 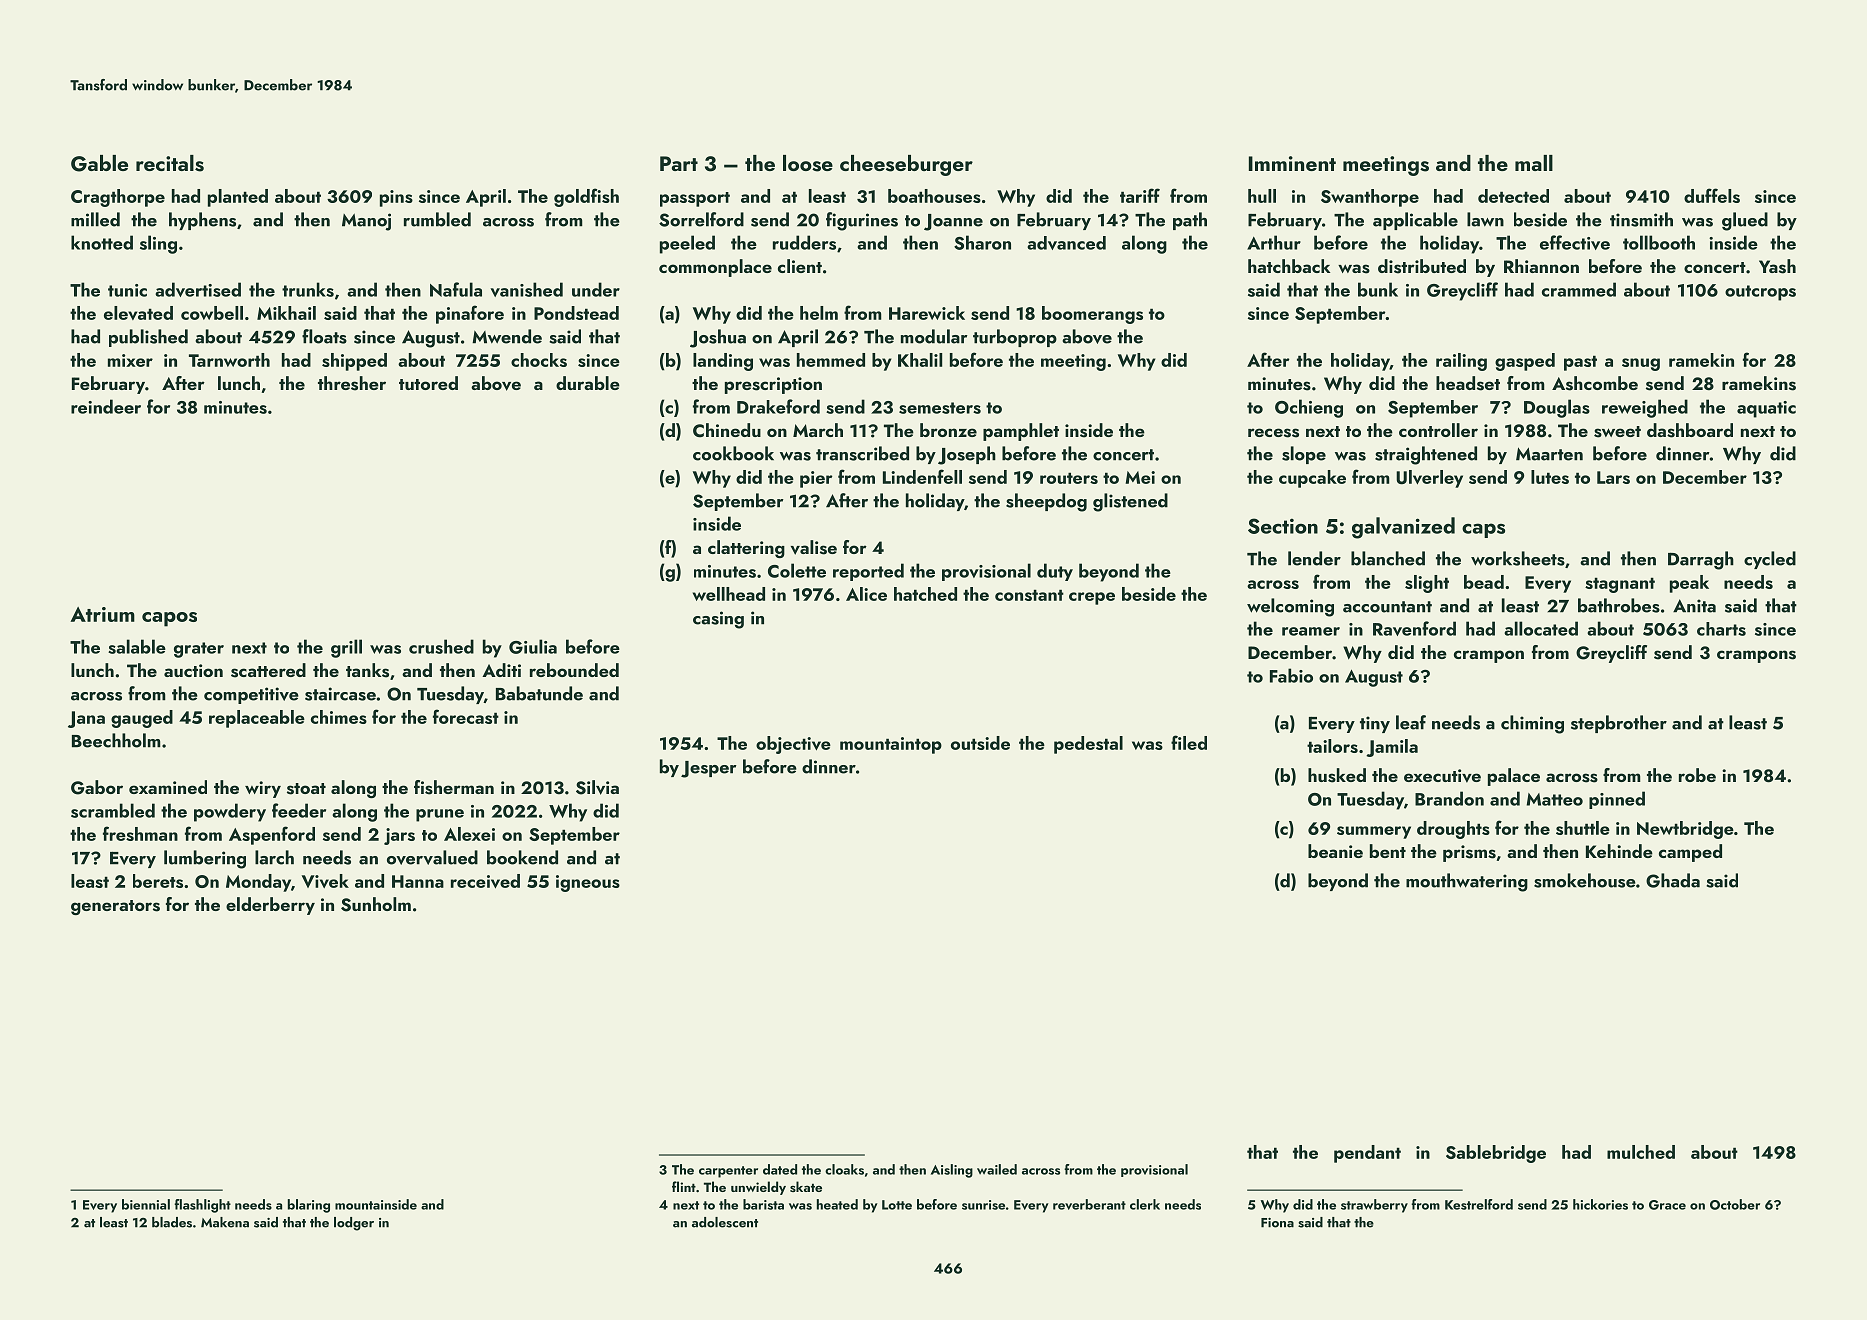 I want to click on Lars, so click(x=1613, y=477).
